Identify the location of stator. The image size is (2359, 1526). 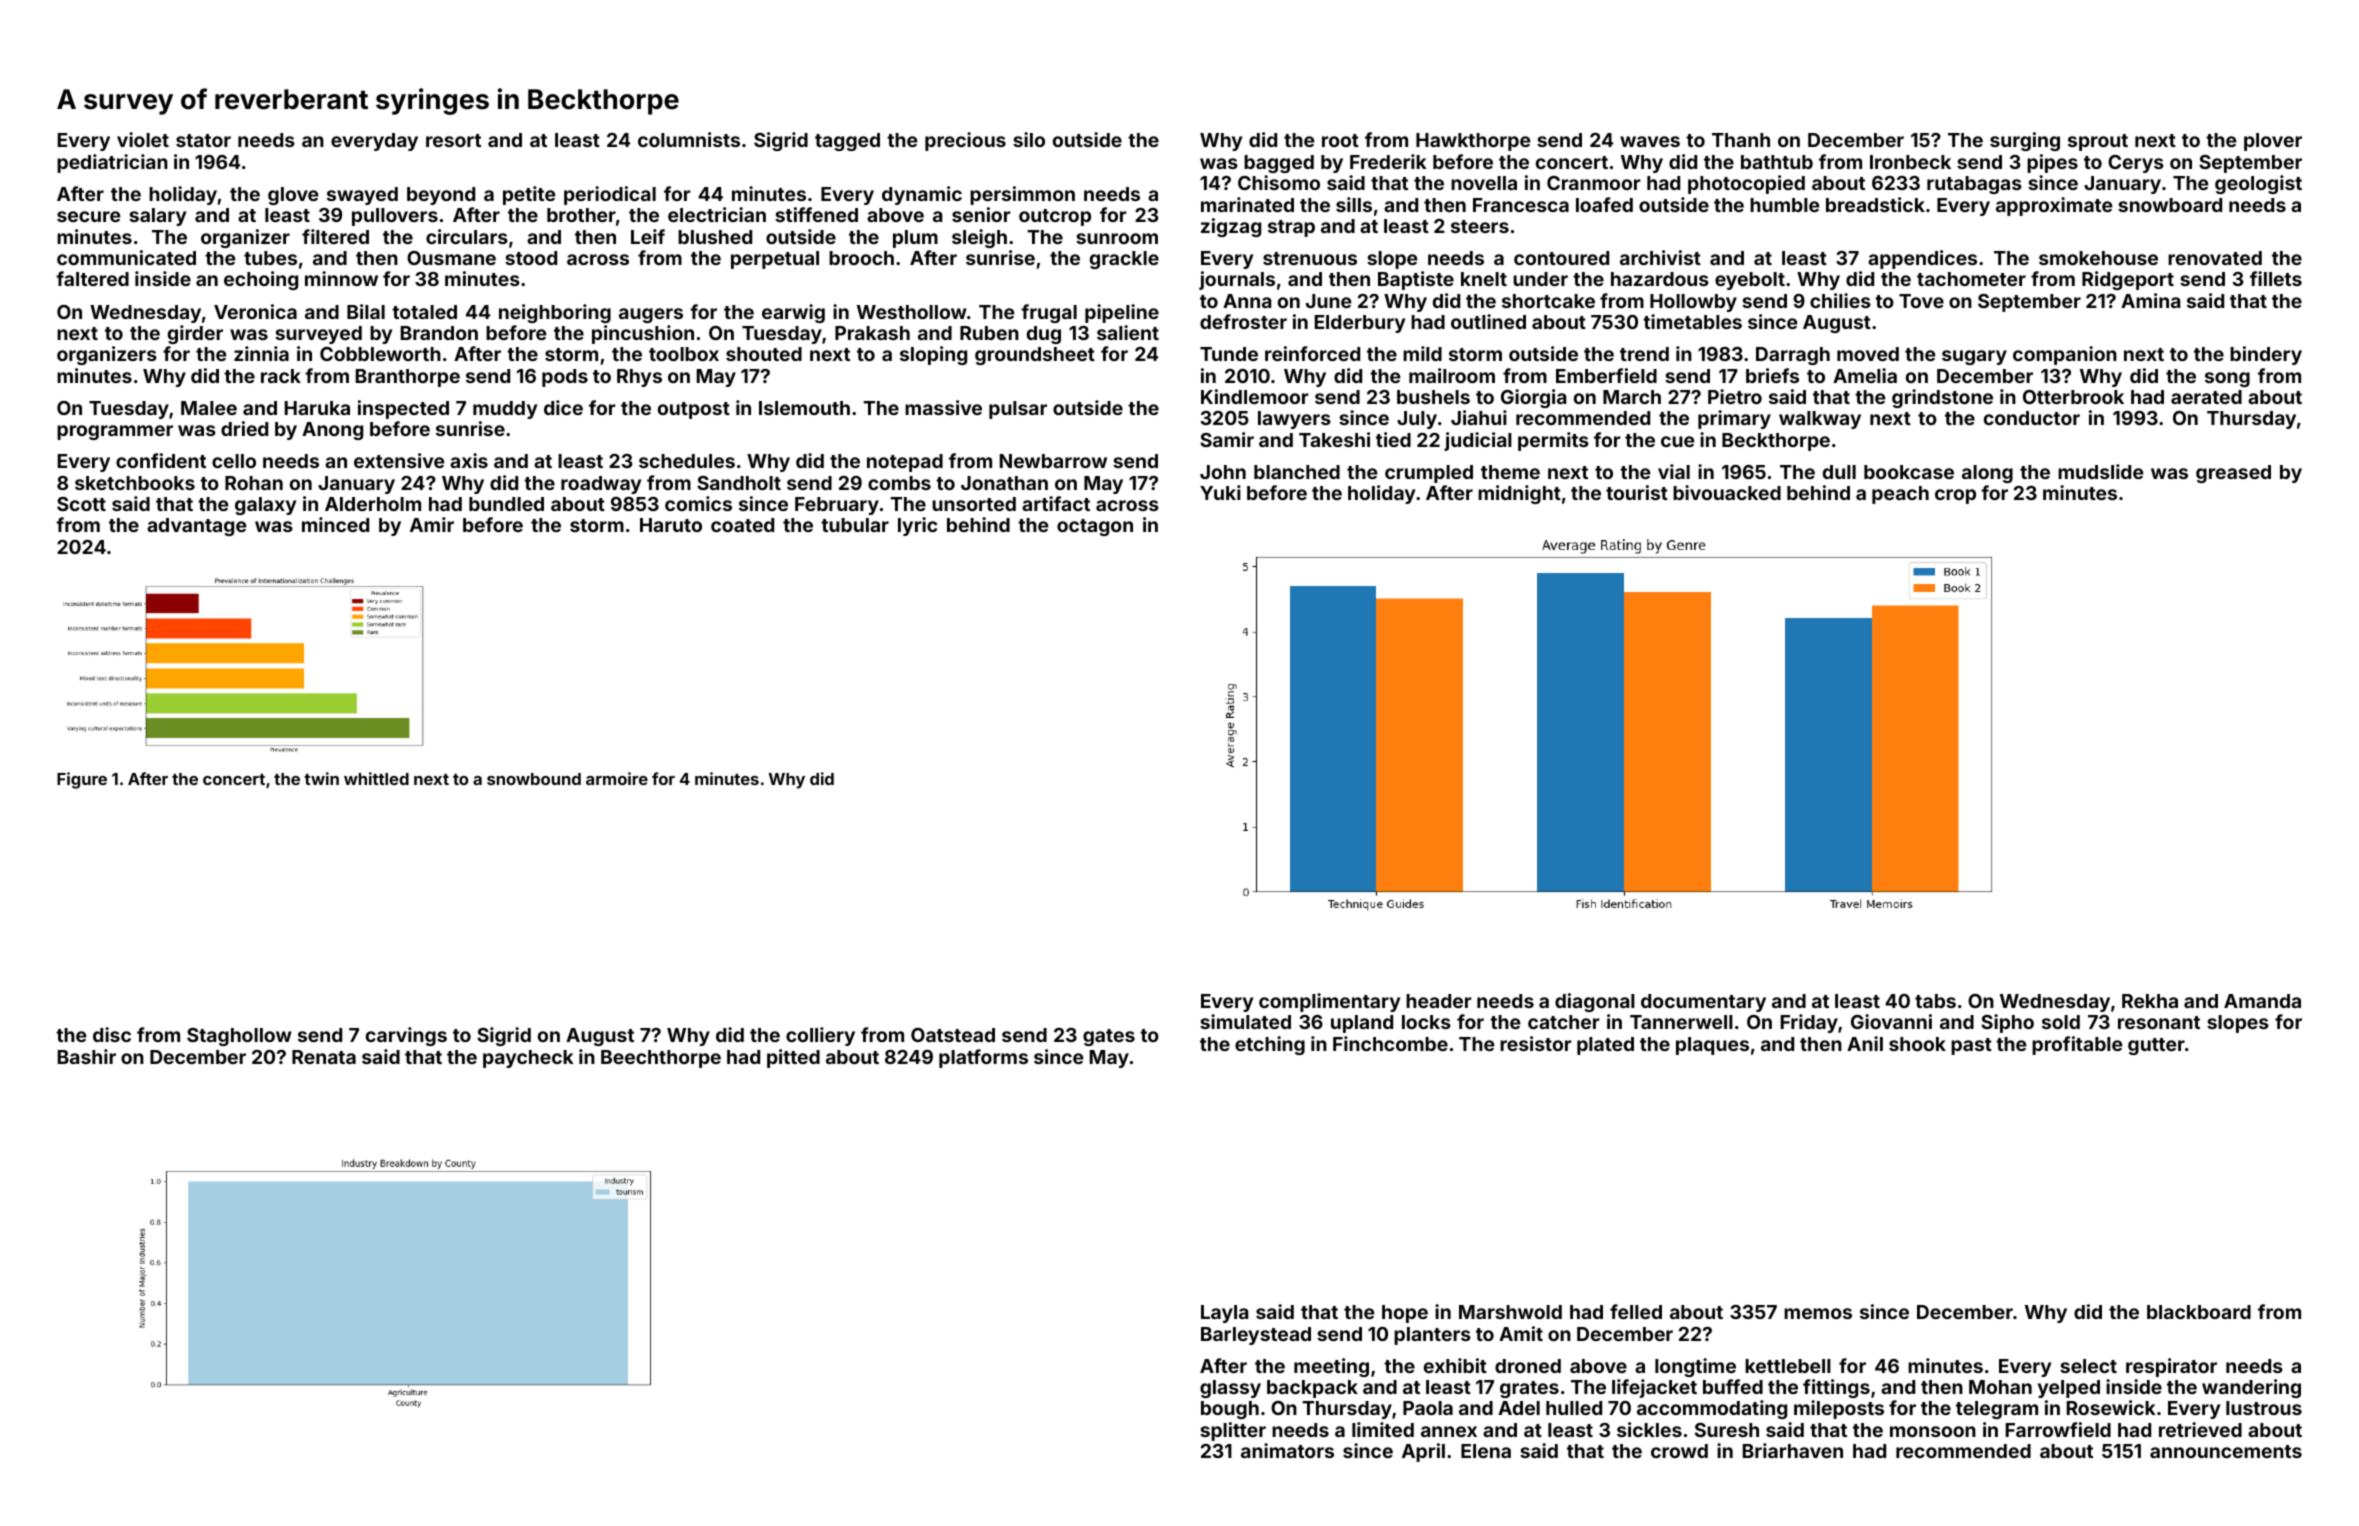
(203, 140).
